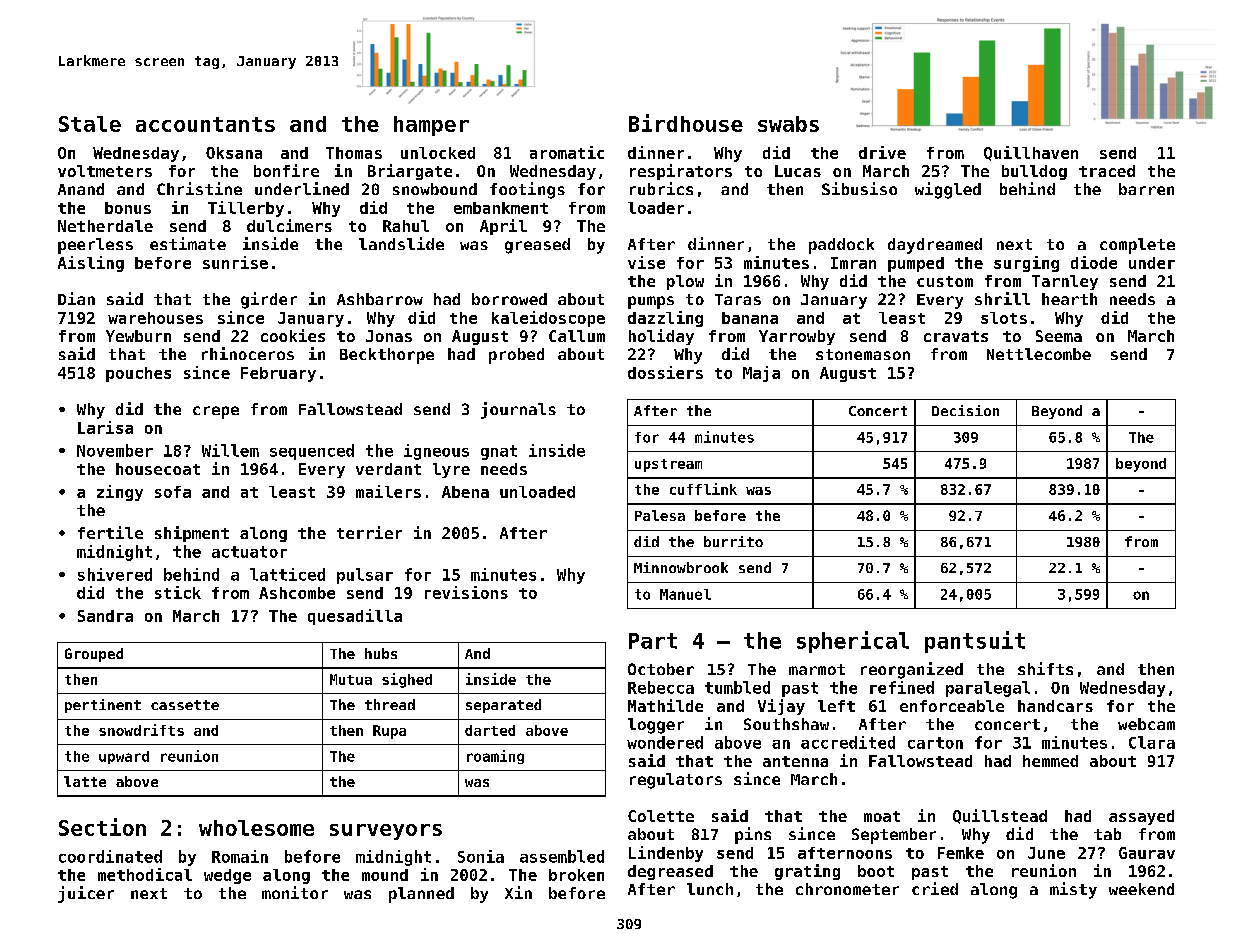  Describe the element at coordinates (975, 642) in the document. I see `pantsuit` at that location.
